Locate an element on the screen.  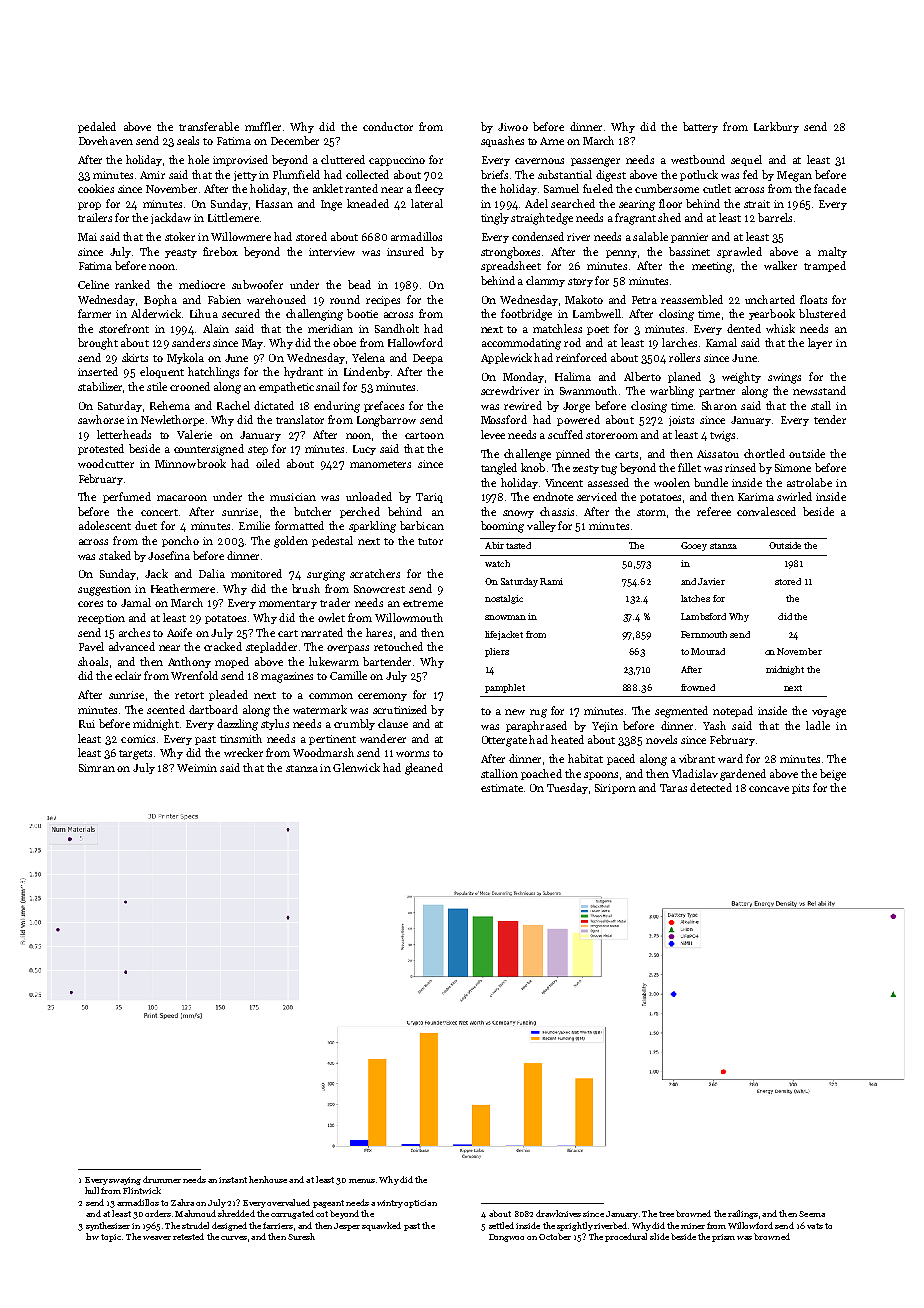
topic is located at coordinates (111, 1238).
